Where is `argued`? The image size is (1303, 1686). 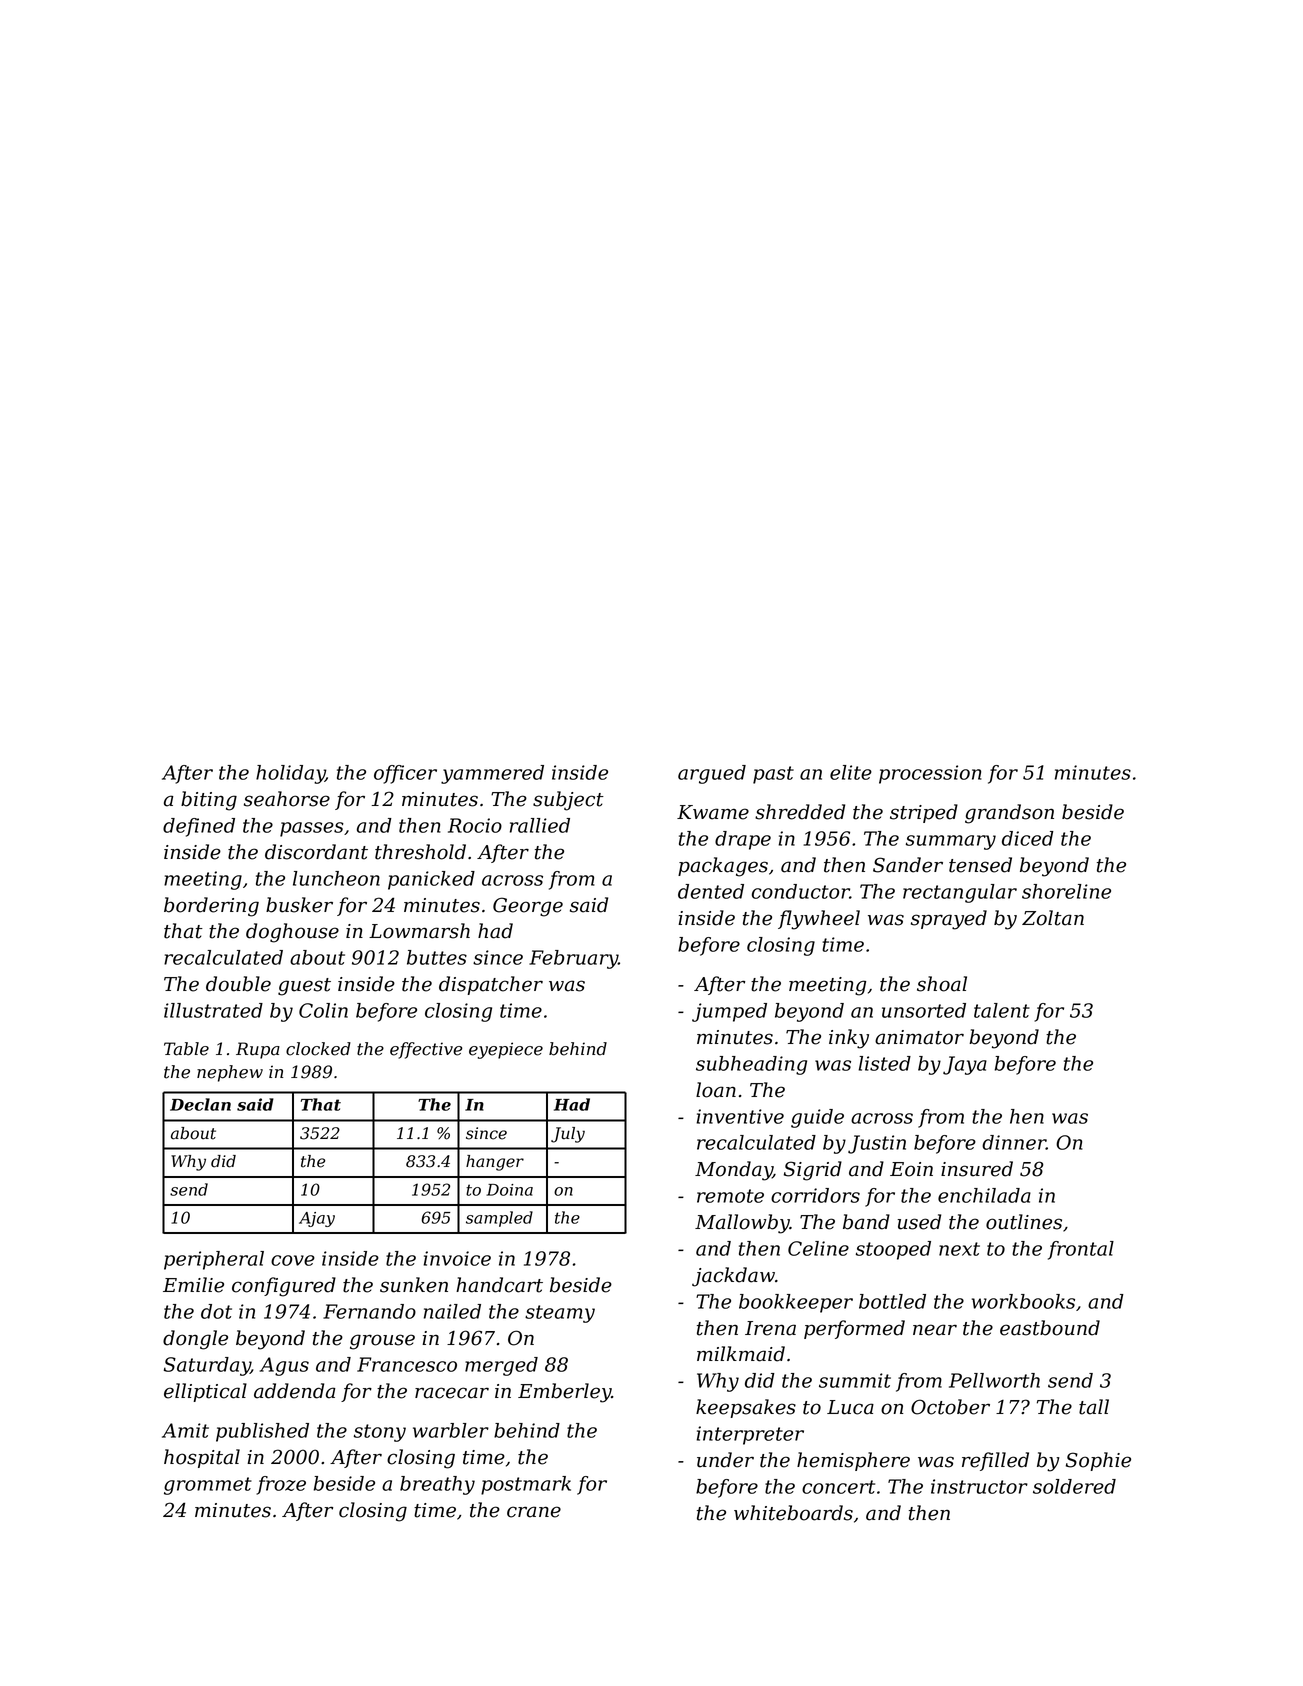
argued is located at coordinates (712, 774).
